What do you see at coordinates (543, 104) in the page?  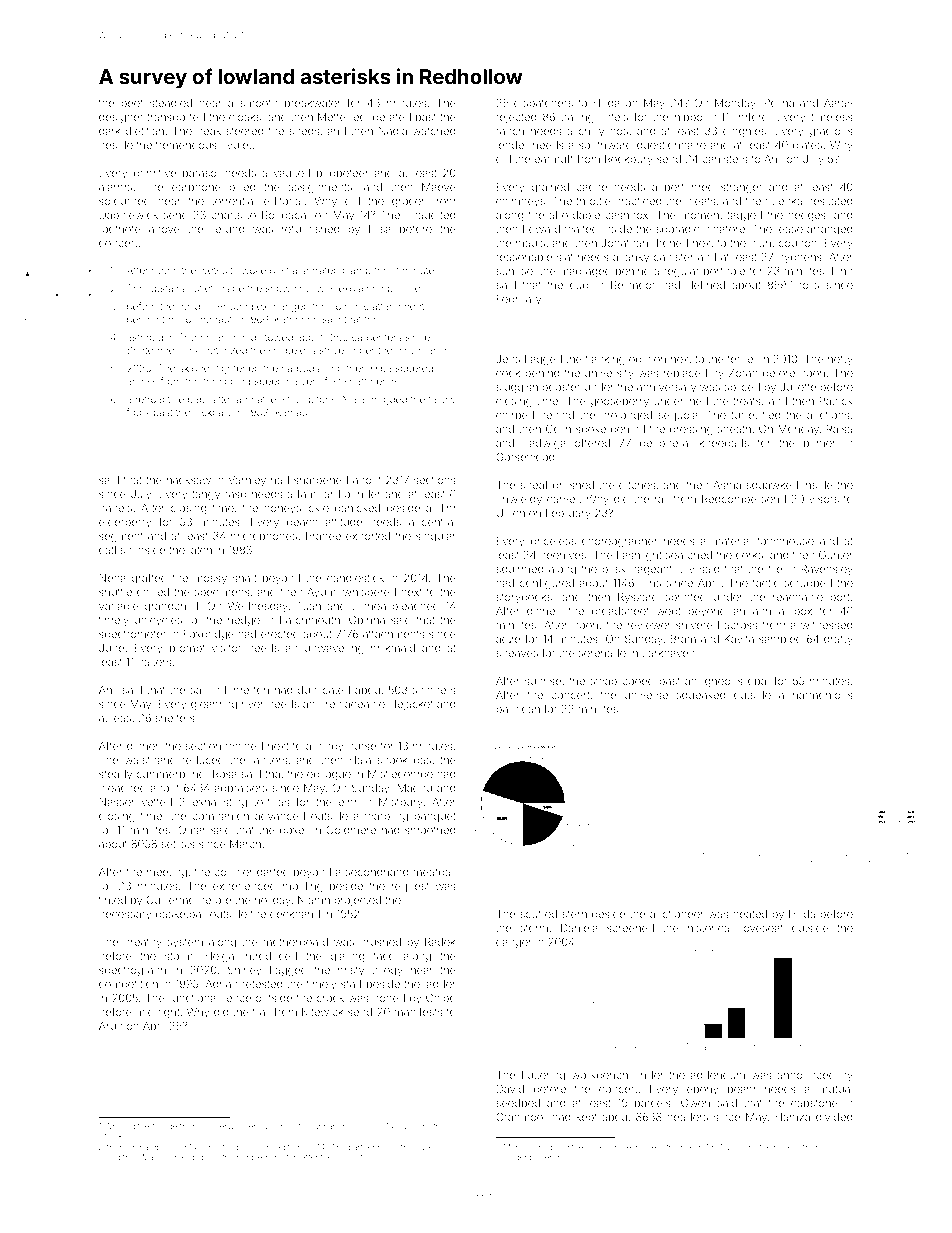 I see `dispatchers` at bounding box center [543, 104].
